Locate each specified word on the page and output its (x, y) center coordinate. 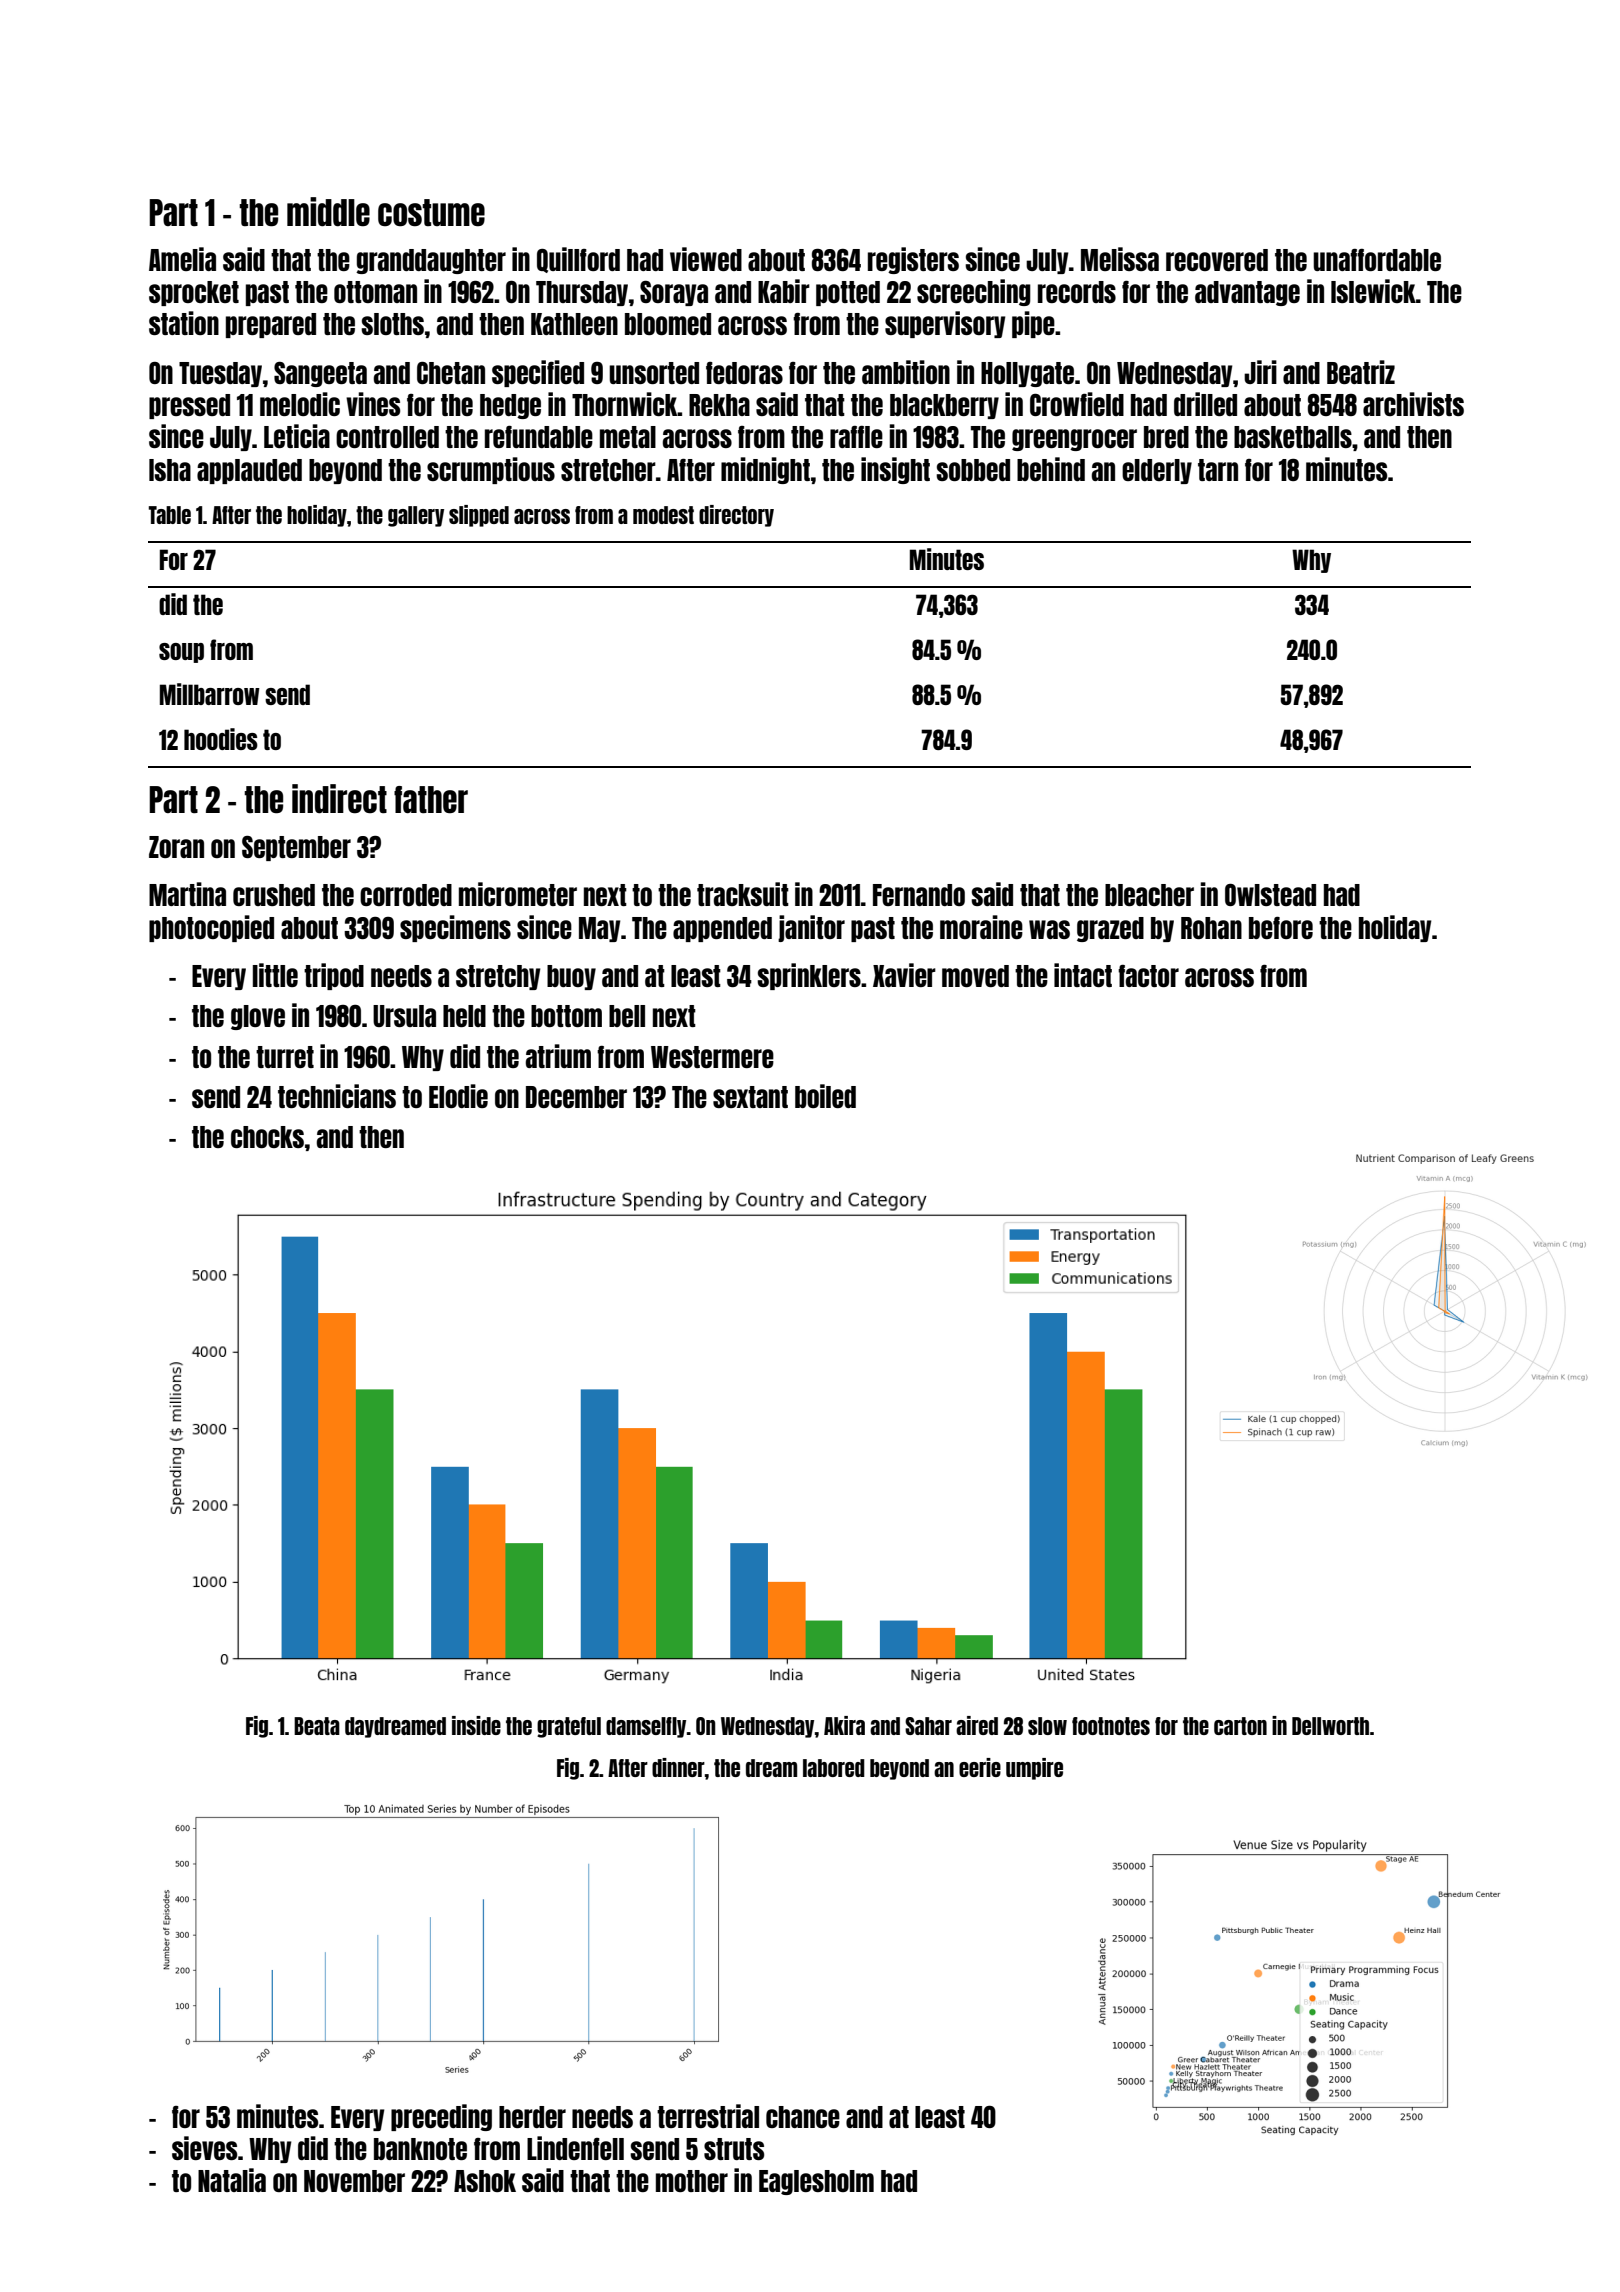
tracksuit (743, 894)
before (1281, 928)
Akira (844, 1725)
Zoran (176, 847)
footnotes (1111, 1726)
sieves (204, 2148)
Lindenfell (575, 2148)
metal (628, 437)
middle (328, 211)
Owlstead (1270, 895)
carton (1240, 1726)
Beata (317, 1726)
